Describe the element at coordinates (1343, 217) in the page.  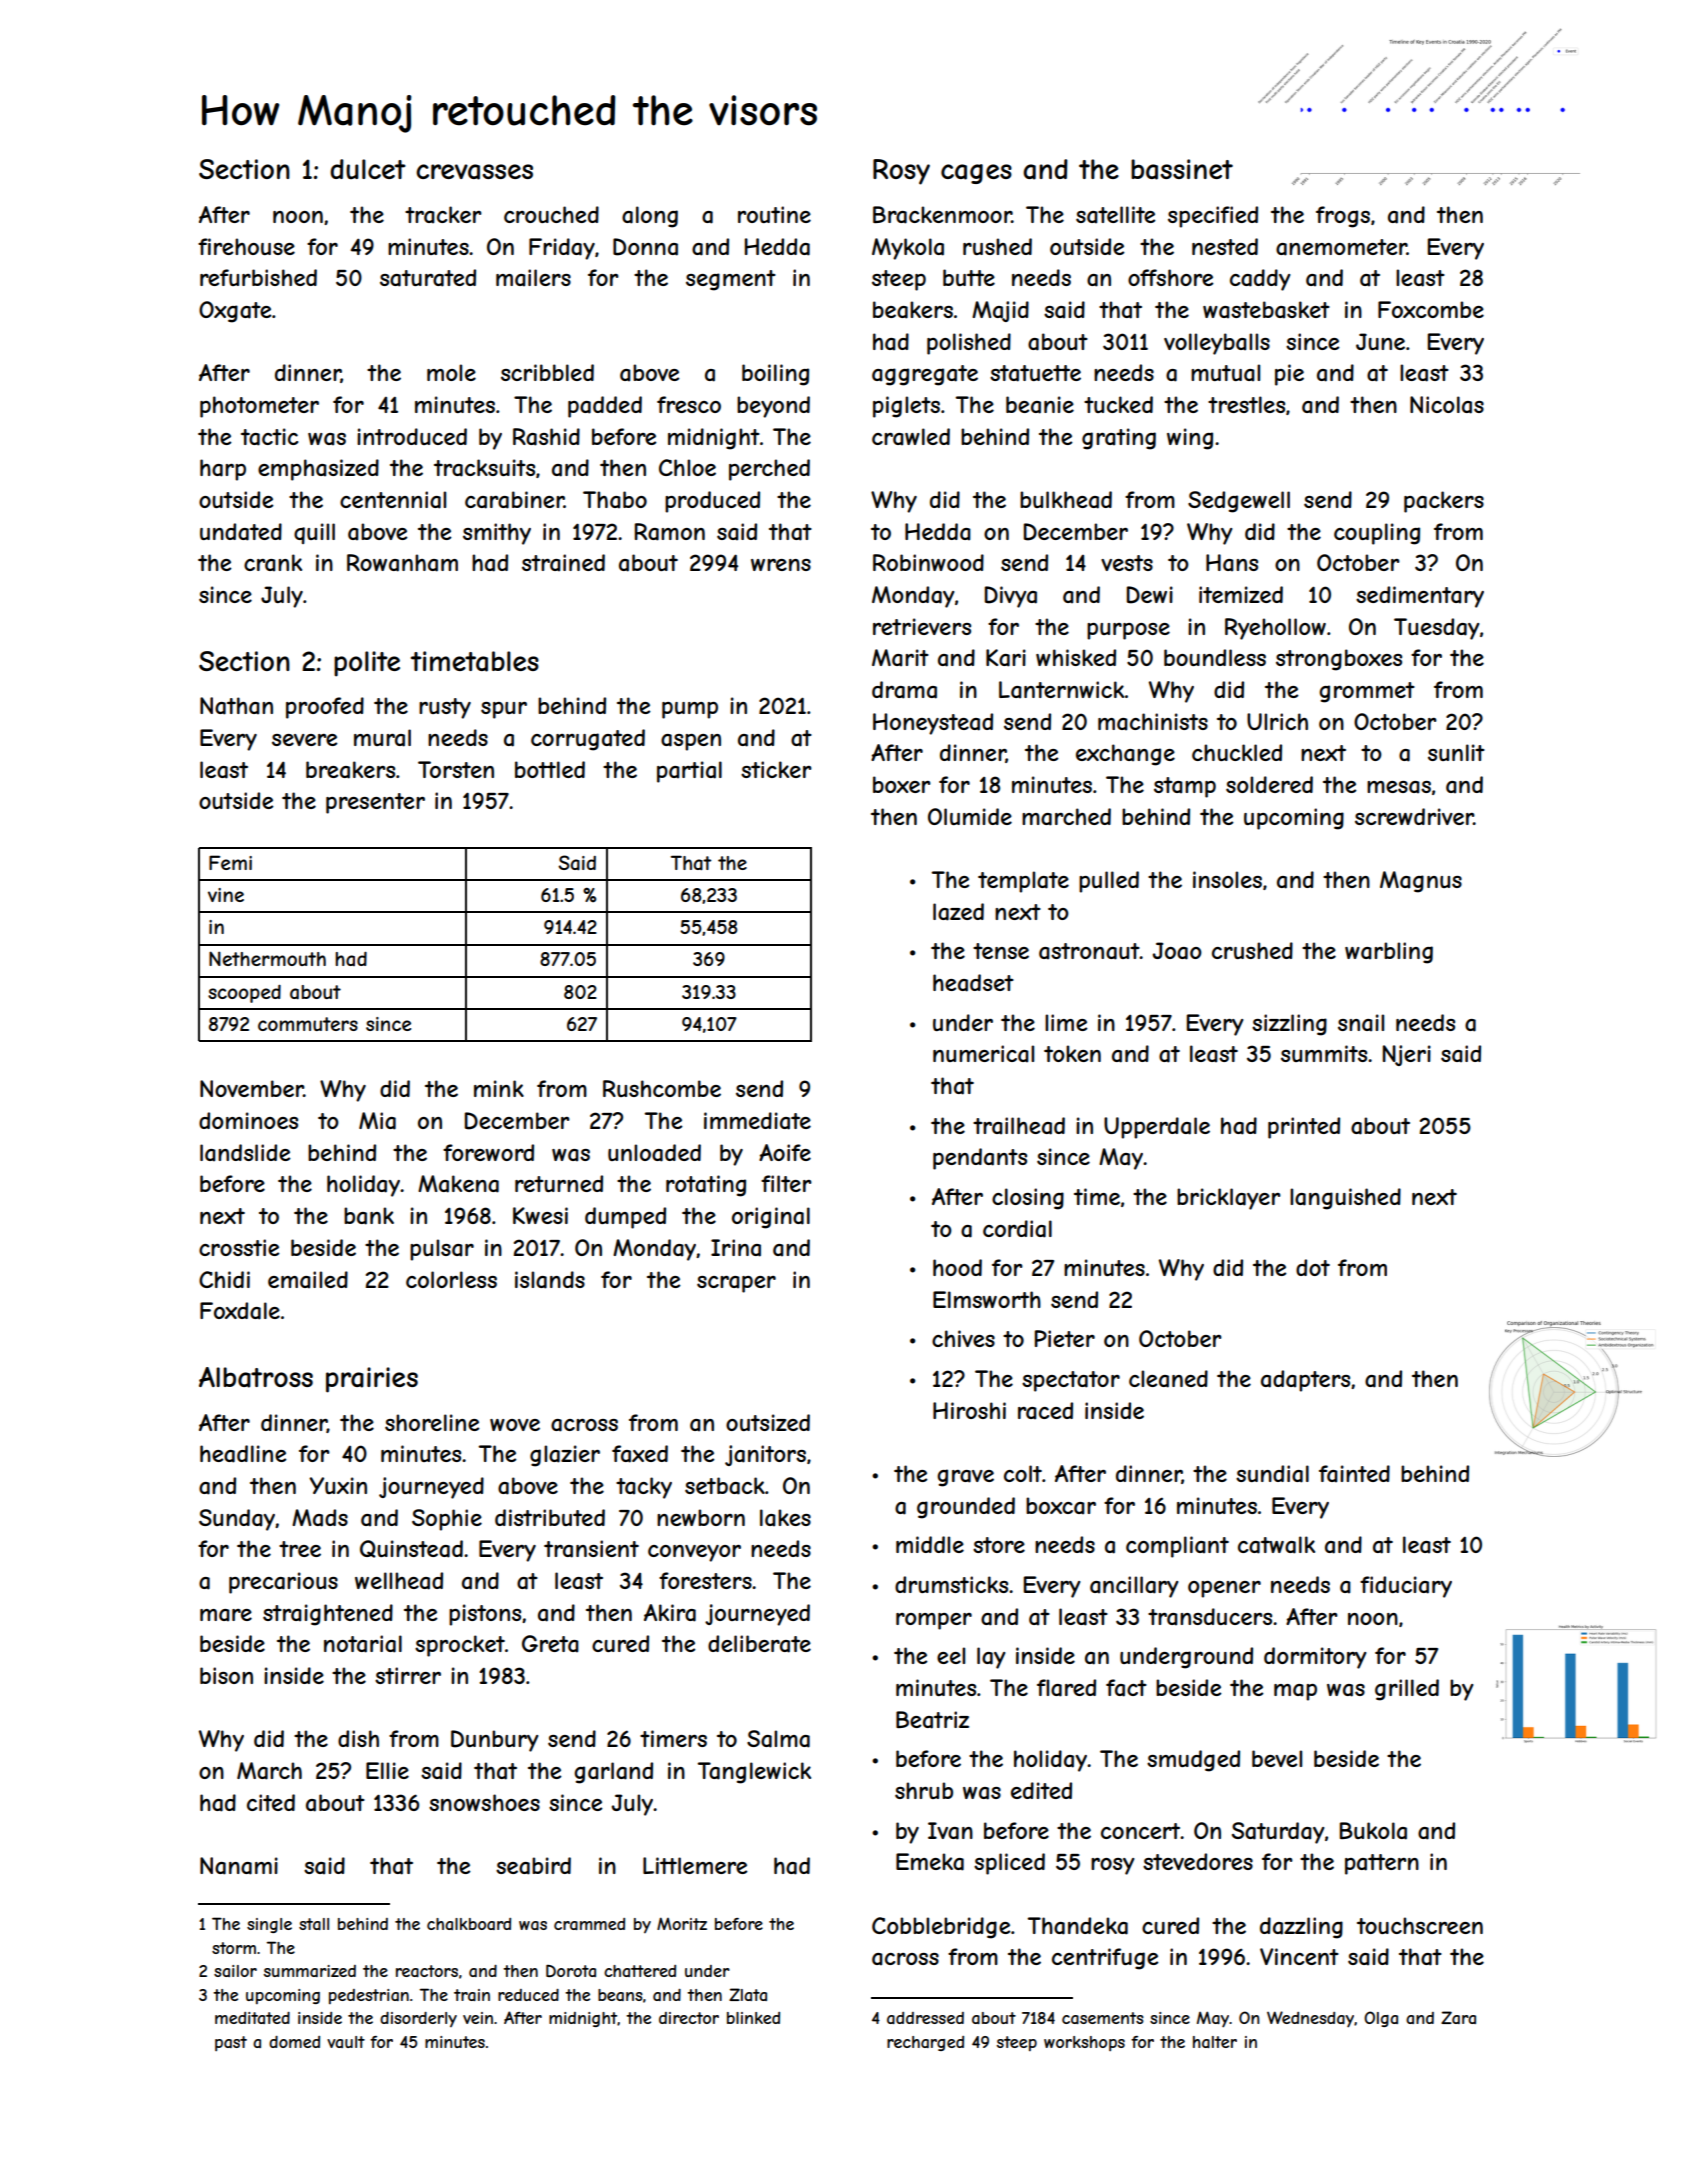
I see `frogs` at that location.
